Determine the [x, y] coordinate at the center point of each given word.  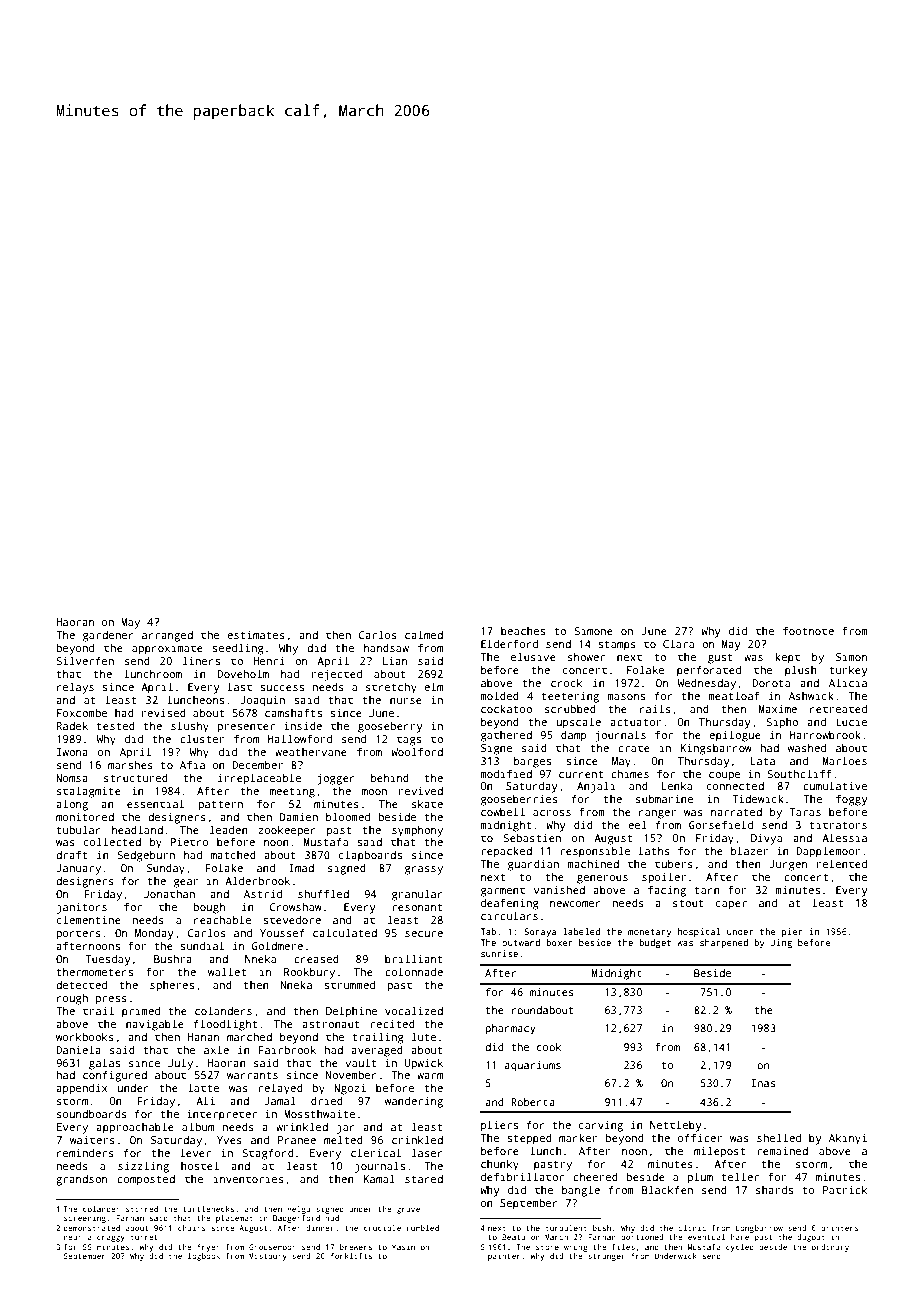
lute [424, 1036]
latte [203, 1087]
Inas [764, 1083]
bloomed [348, 816]
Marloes [845, 760]
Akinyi [848, 1139]
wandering [413, 1102]
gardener [108, 636]
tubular [79, 829]
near [73, 1237]
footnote [808, 630]
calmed [424, 634]
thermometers [95, 971]
